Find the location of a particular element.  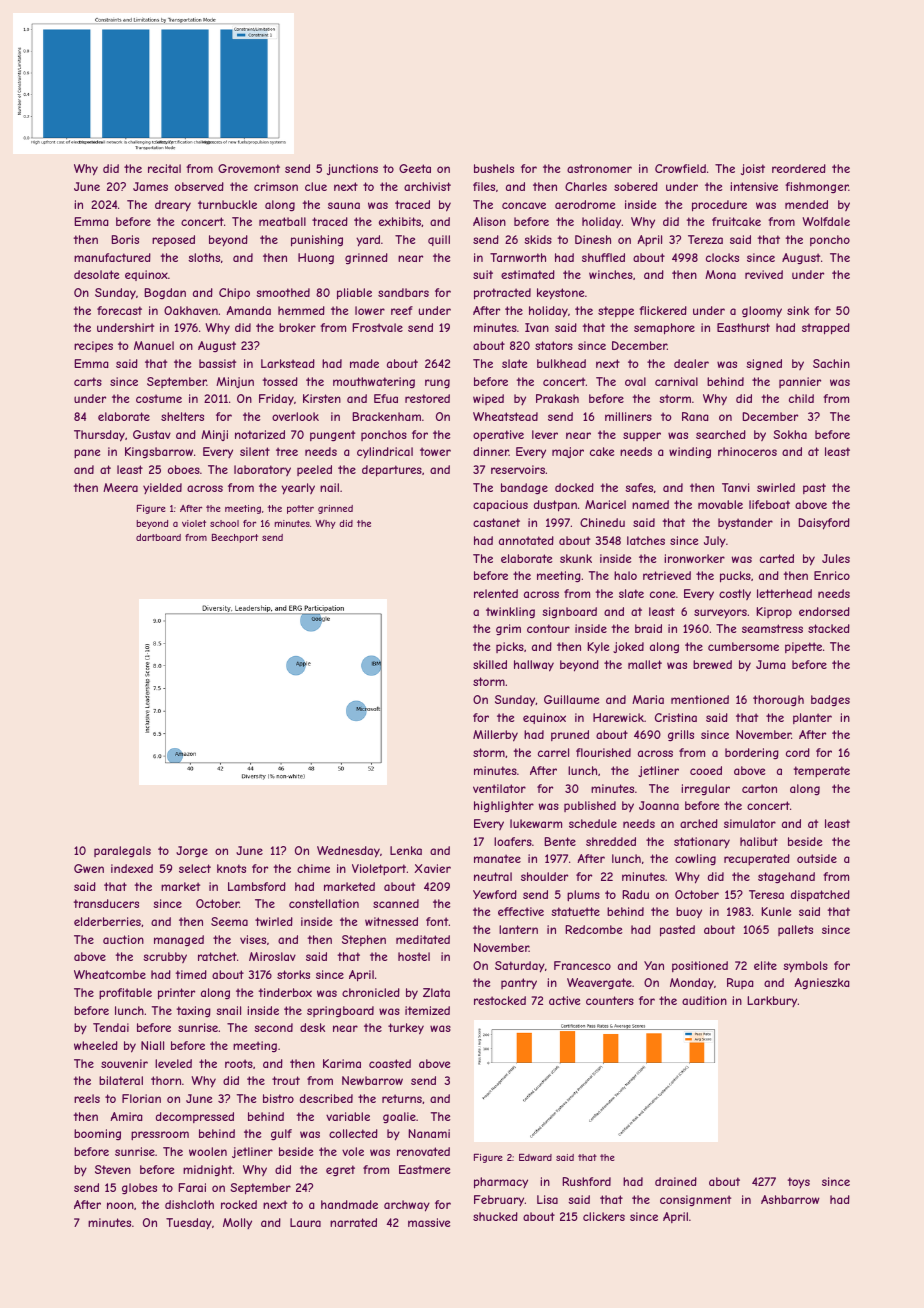

recital is located at coordinates (164, 168).
